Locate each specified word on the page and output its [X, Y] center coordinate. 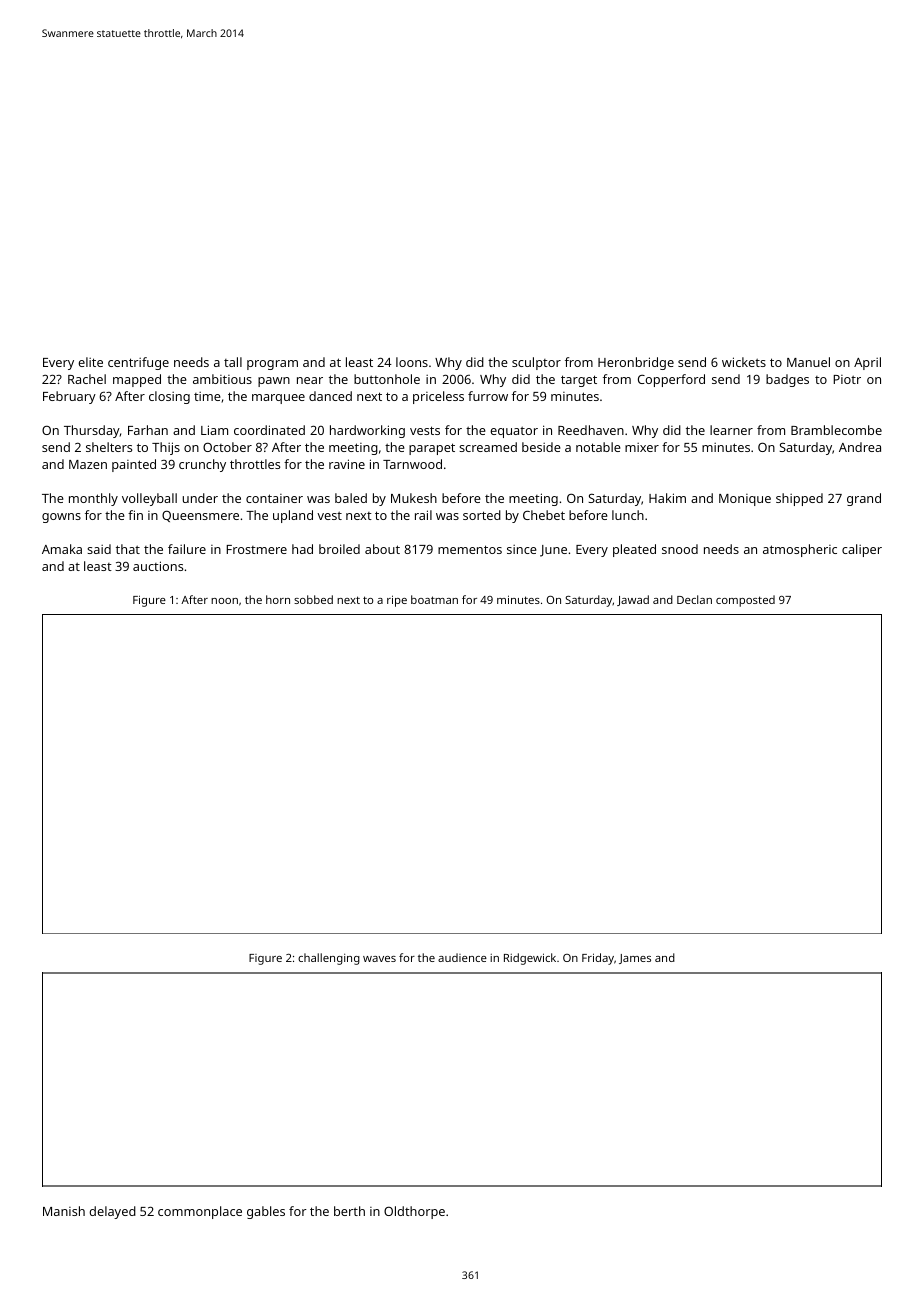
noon [224, 601]
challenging [329, 959]
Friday [598, 959]
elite [90, 362]
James [635, 959]
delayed [112, 1212]
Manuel [808, 362]
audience [462, 957]
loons [412, 362]
